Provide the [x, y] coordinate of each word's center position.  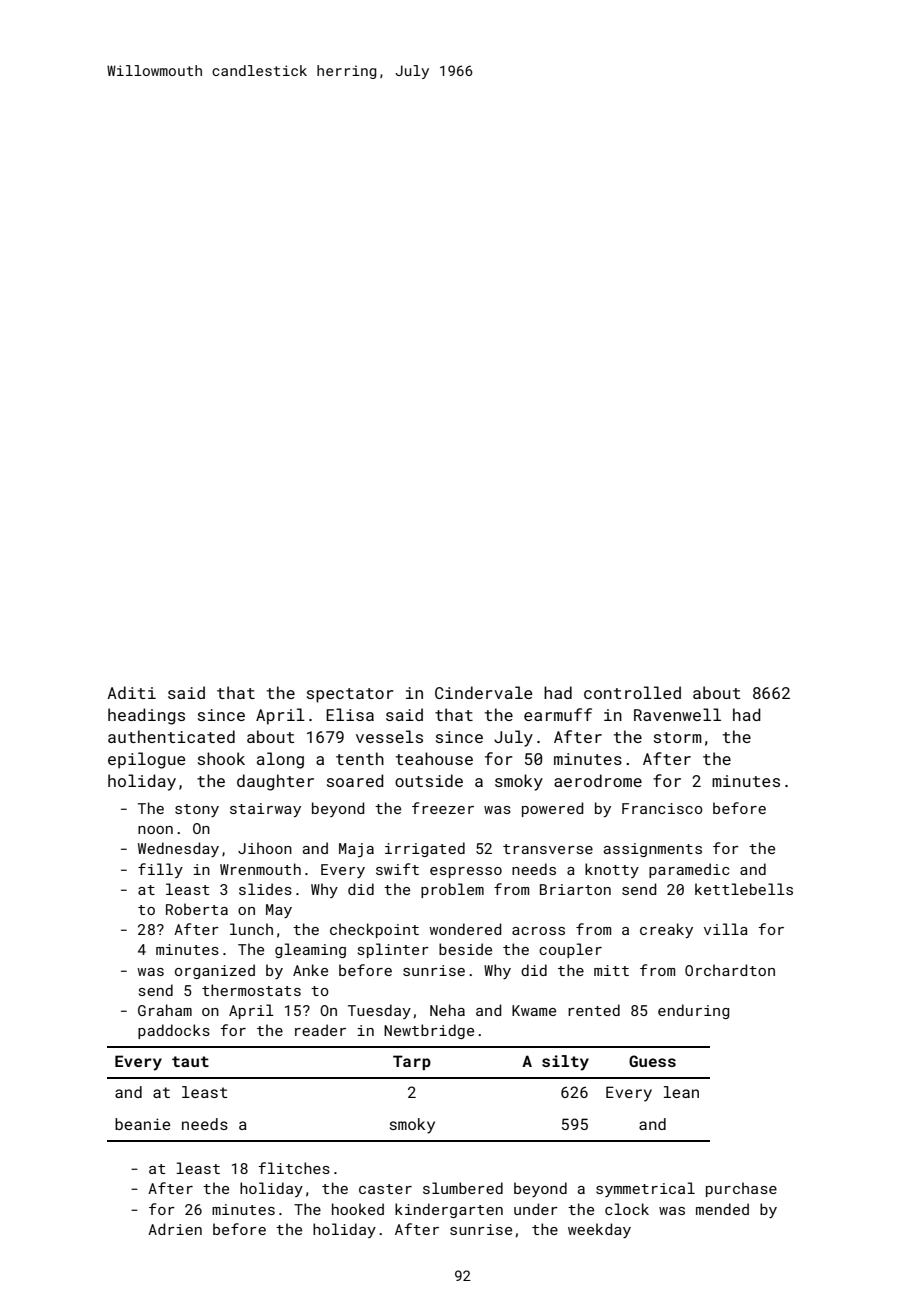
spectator [350, 695]
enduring [693, 1011]
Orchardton [730, 970]
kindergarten [449, 1210]
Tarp [412, 1062]
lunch [251, 929]
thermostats [251, 990]
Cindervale [483, 692]
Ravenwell [677, 714]
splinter [393, 950]
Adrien [175, 1229]
